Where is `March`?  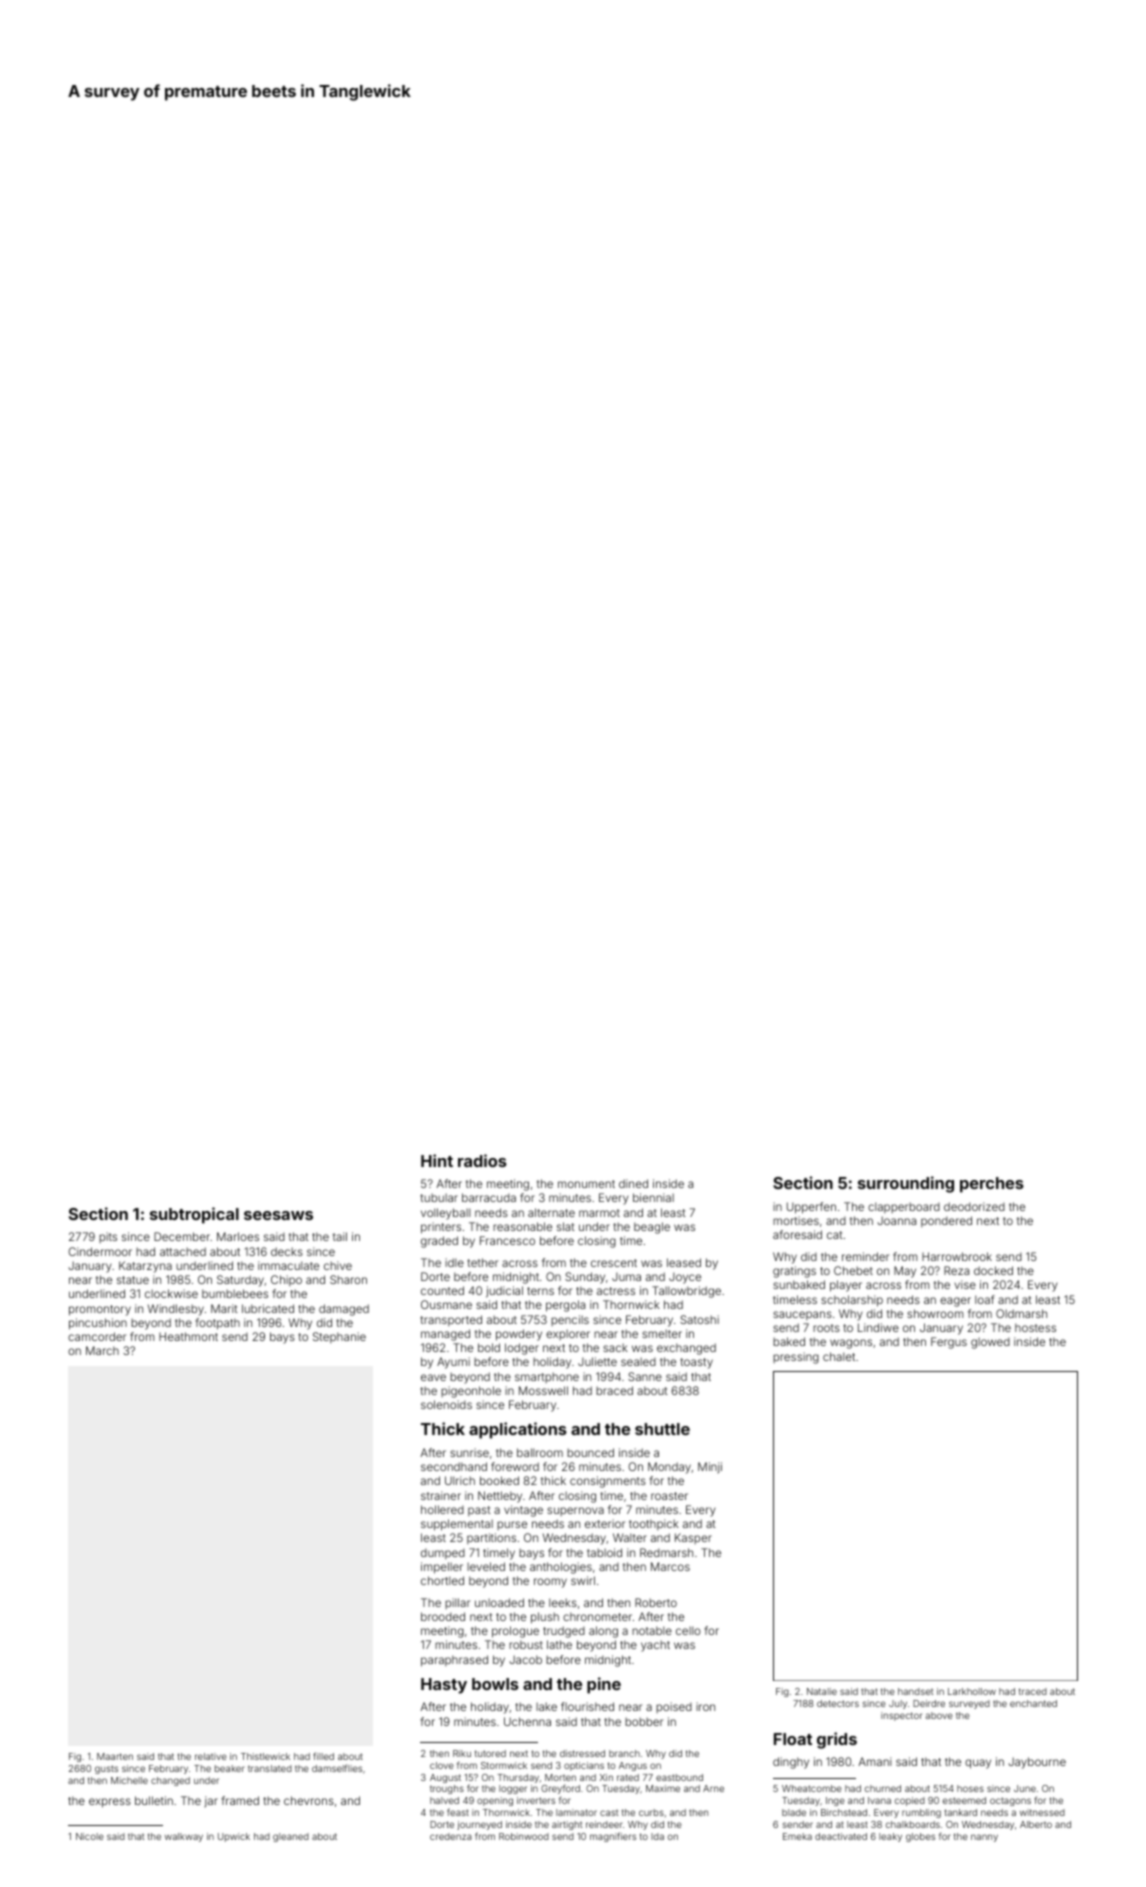
March is located at coordinates (102, 1350).
